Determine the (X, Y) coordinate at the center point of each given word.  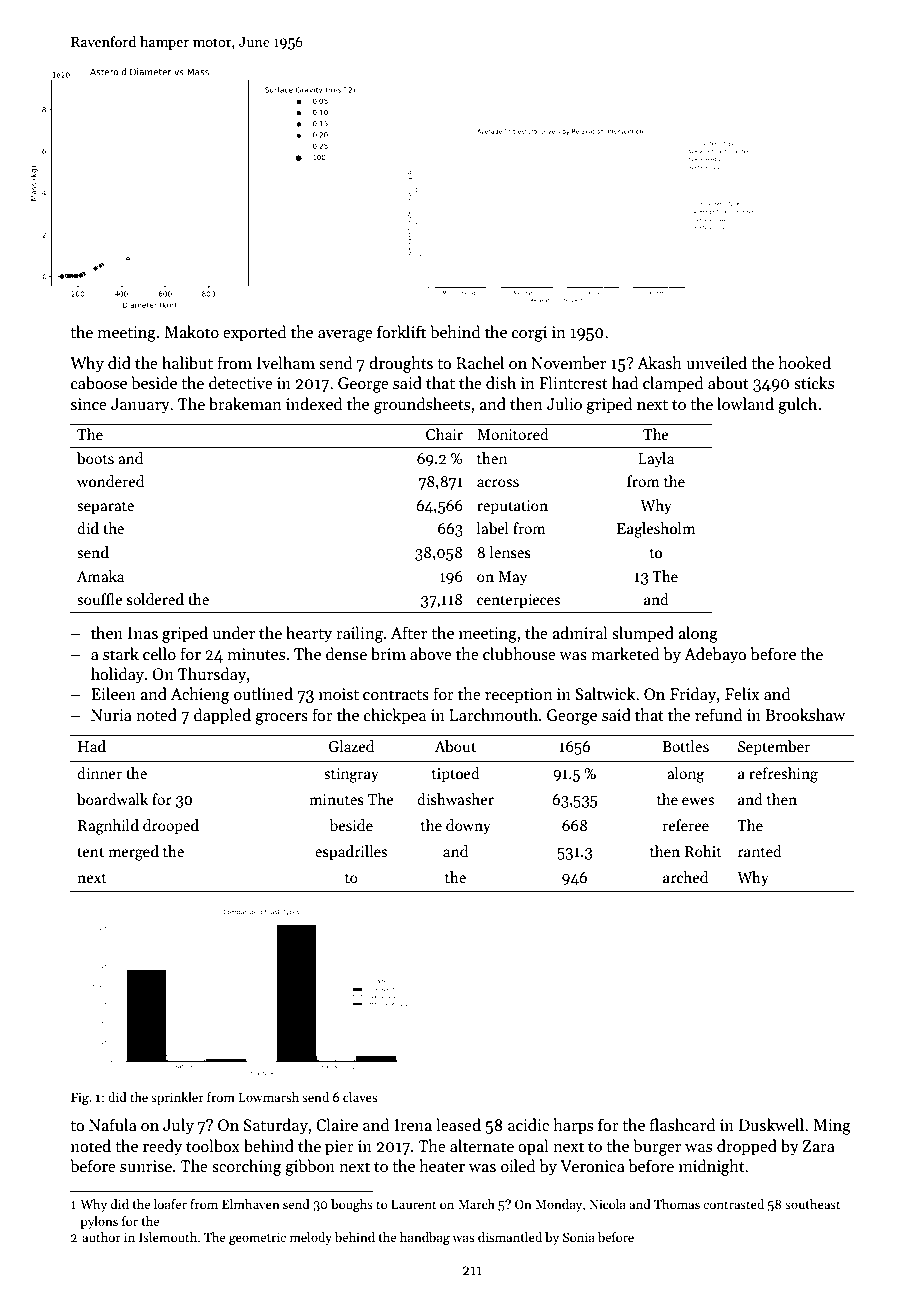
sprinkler (177, 1098)
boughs (352, 1205)
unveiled (716, 362)
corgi (529, 334)
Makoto (192, 331)
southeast (812, 1204)
